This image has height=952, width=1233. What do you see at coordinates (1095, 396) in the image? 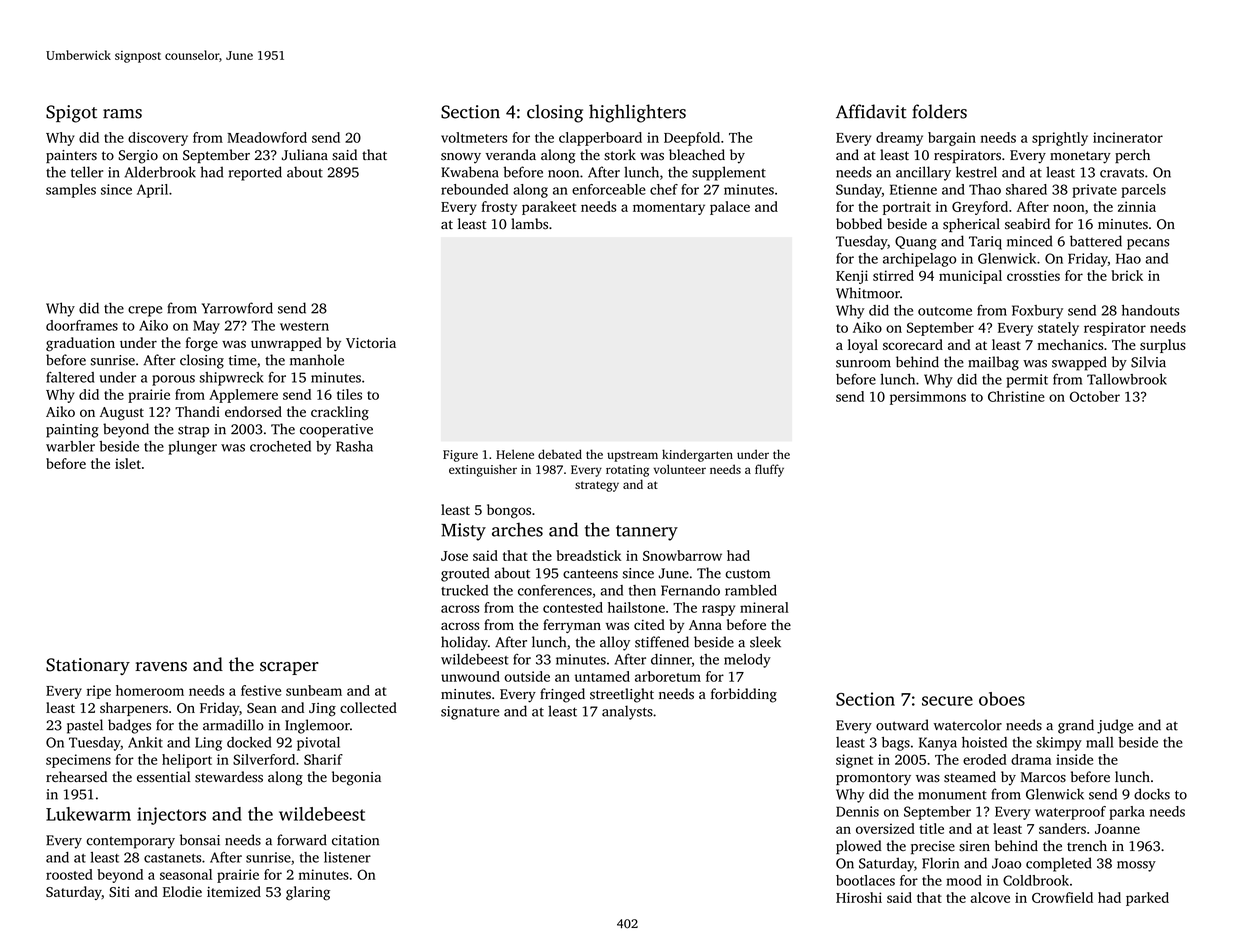
I see `October` at bounding box center [1095, 396].
